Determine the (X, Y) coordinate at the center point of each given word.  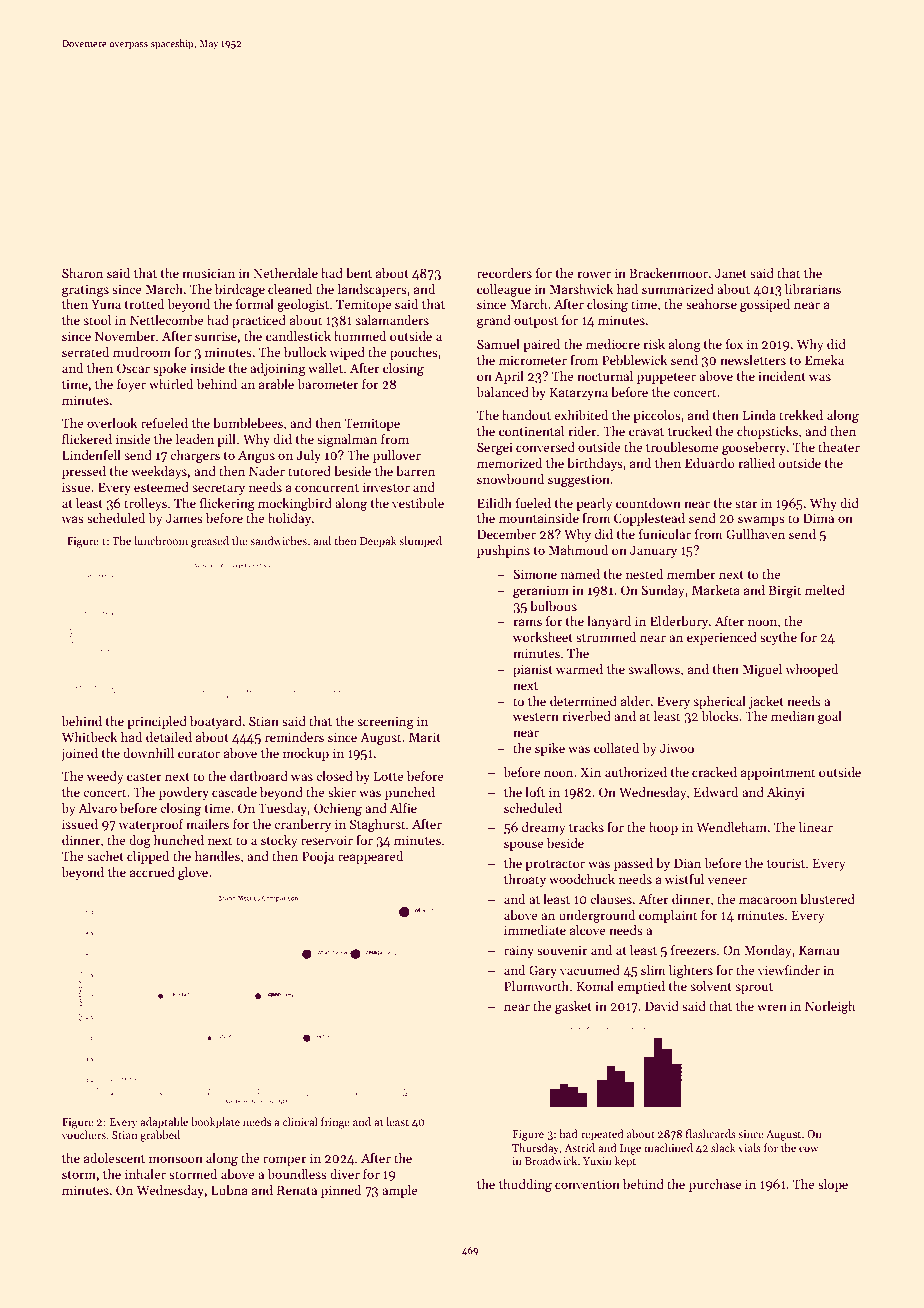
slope (833, 1185)
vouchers (84, 1134)
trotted (144, 304)
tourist (786, 863)
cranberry (302, 825)
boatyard (216, 722)
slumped (420, 542)
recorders (504, 273)
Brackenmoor (668, 273)
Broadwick (551, 1160)
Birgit (785, 591)
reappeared (370, 857)
